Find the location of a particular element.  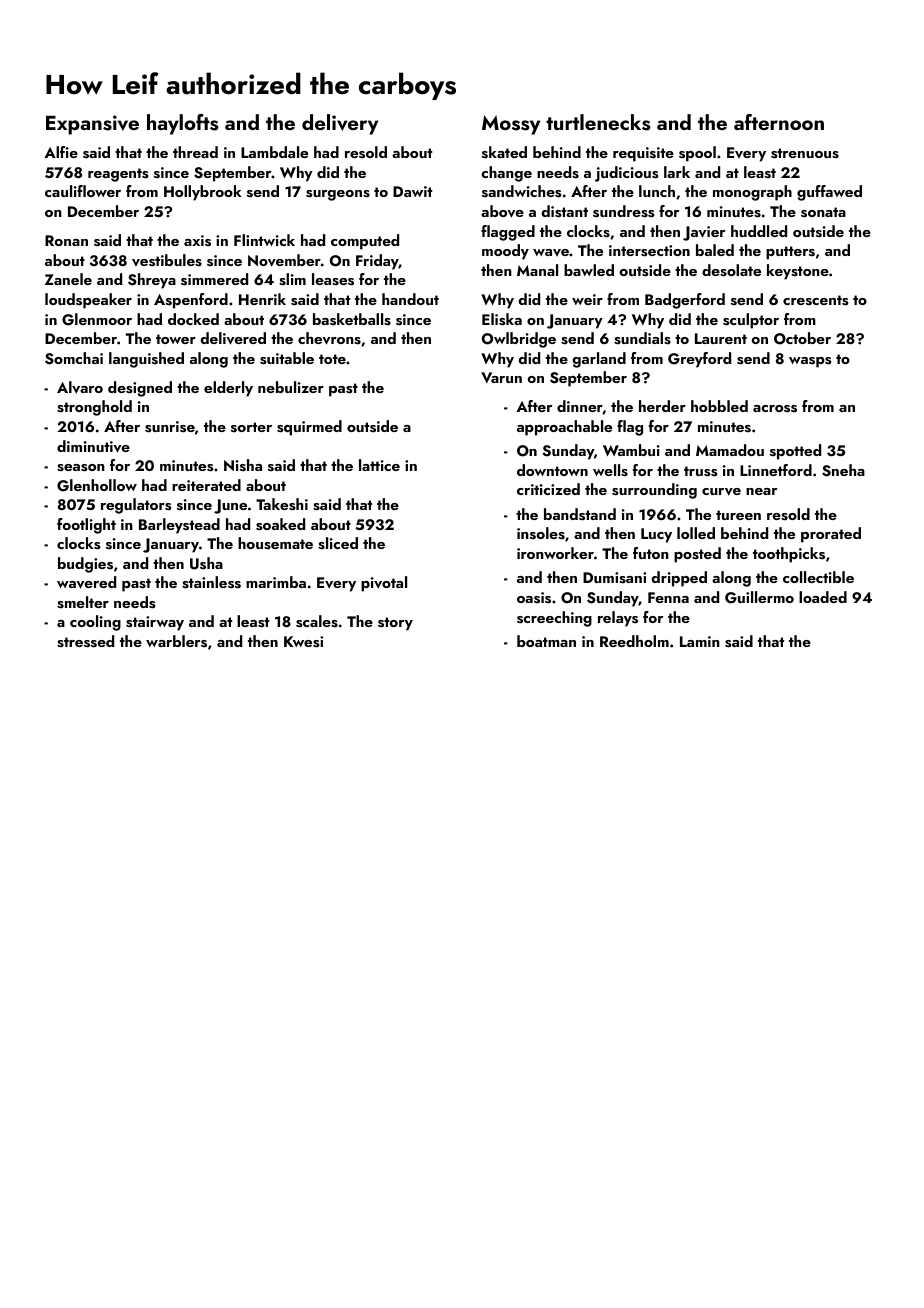

Hollybrook is located at coordinates (202, 193).
